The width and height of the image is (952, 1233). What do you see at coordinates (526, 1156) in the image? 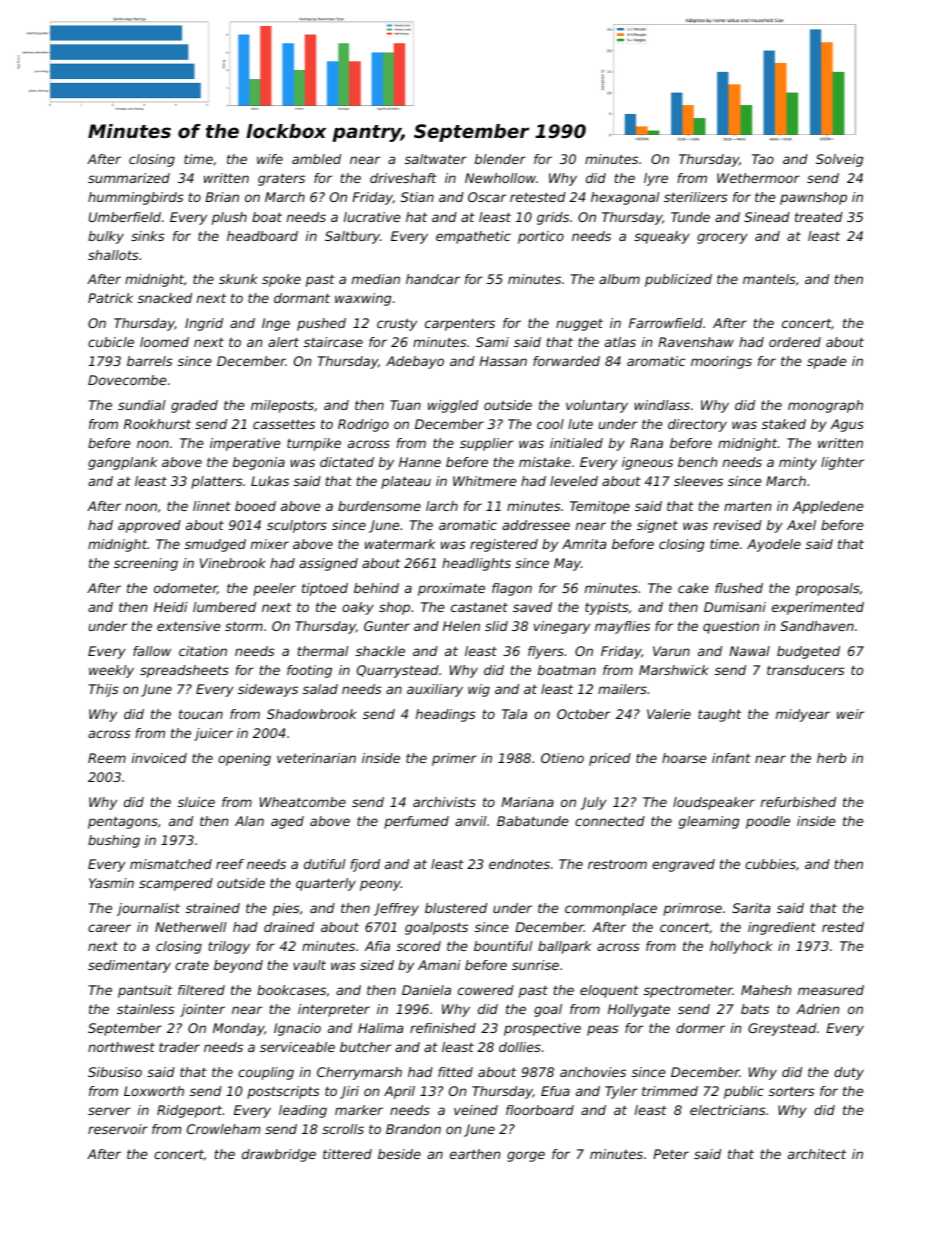
I see `gorge` at bounding box center [526, 1156].
